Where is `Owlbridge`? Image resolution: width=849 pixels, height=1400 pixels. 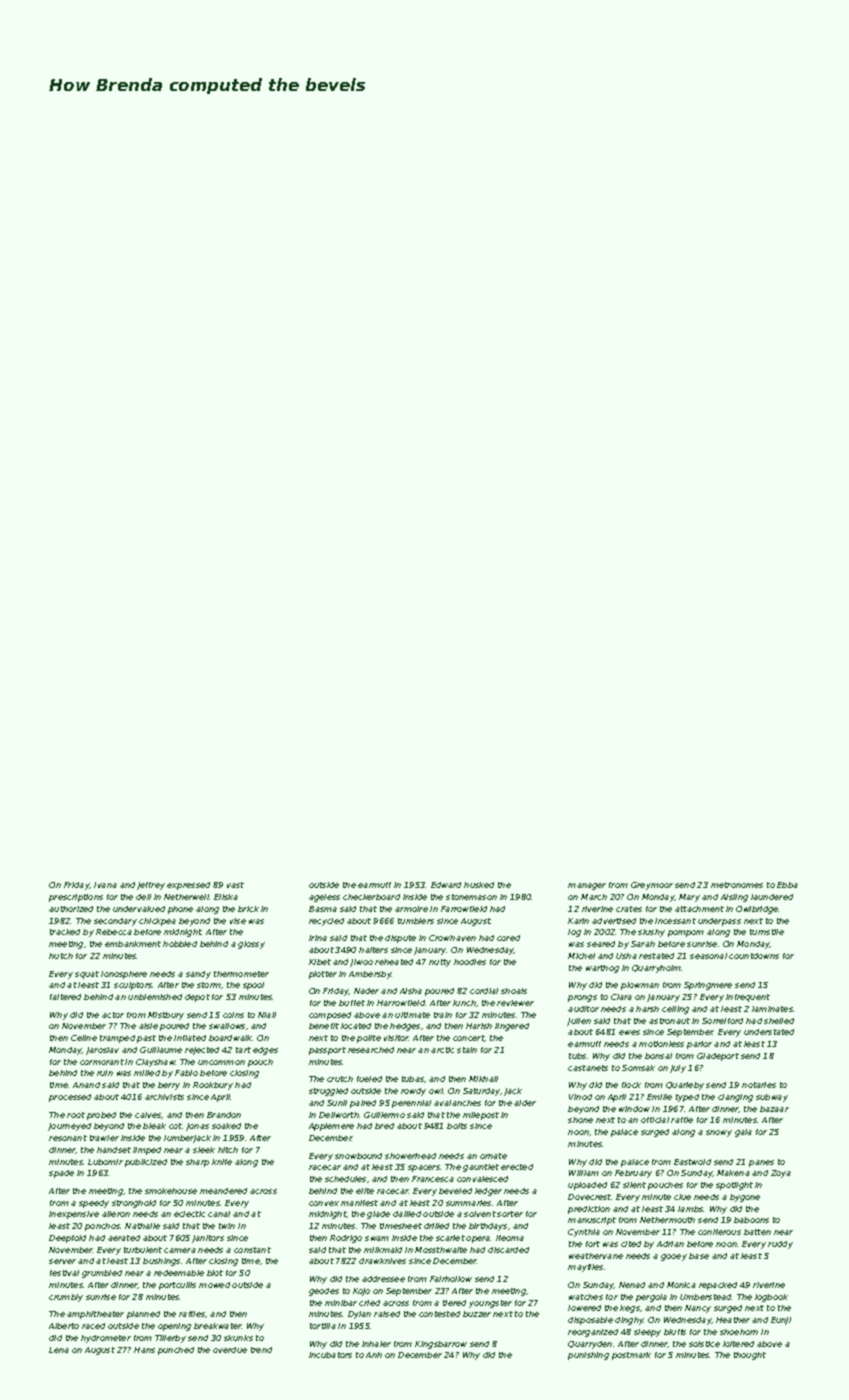
Owlbridge is located at coordinates (757, 910).
